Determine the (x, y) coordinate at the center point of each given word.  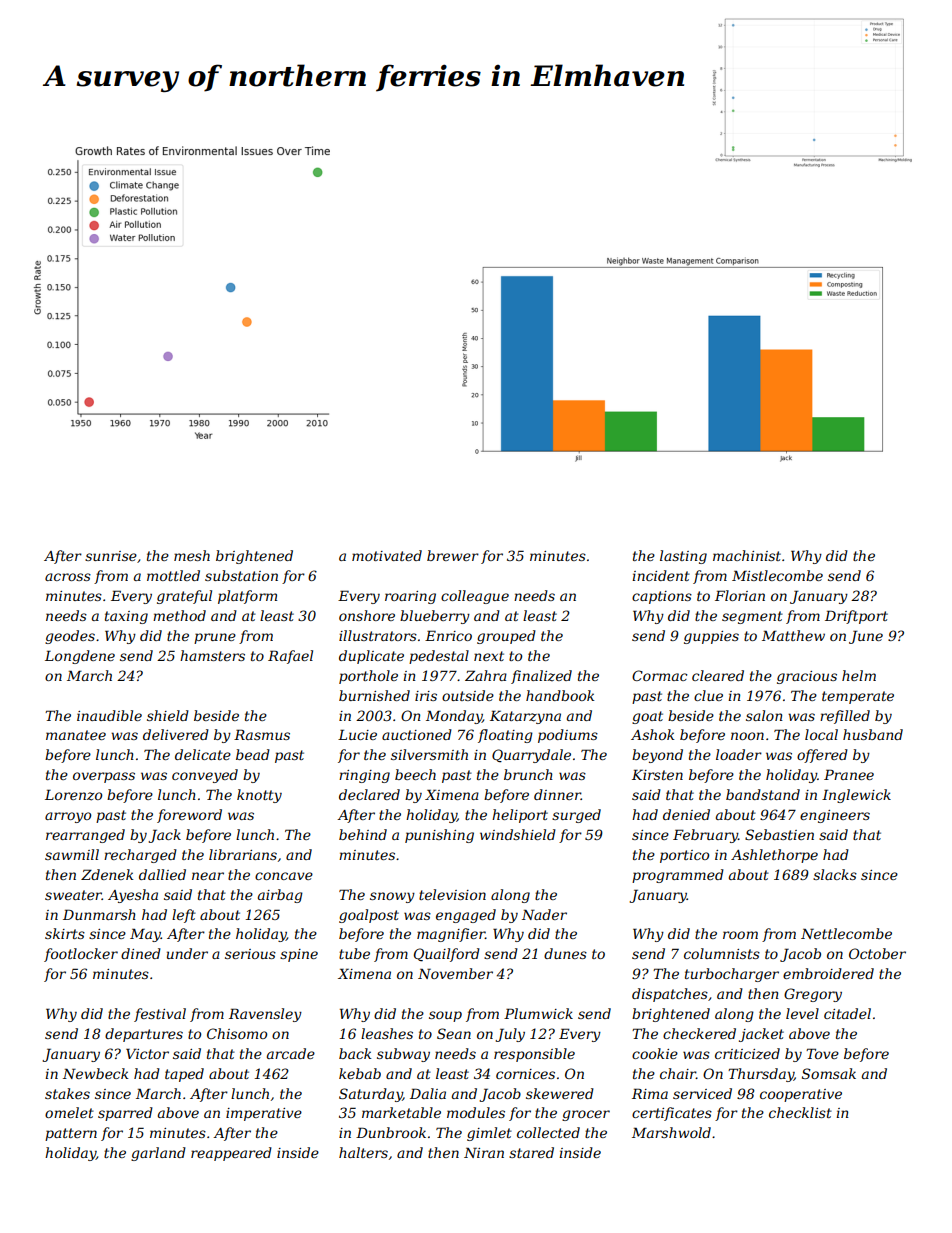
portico (684, 856)
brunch (528, 774)
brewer (453, 555)
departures (144, 1035)
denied (686, 814)
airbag (280, 896)
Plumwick (538, 1013)
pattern (71, 1134)
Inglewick (856, 796)
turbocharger (732, 975)
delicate (203, 754)
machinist (747, 555)
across (68, 577)
